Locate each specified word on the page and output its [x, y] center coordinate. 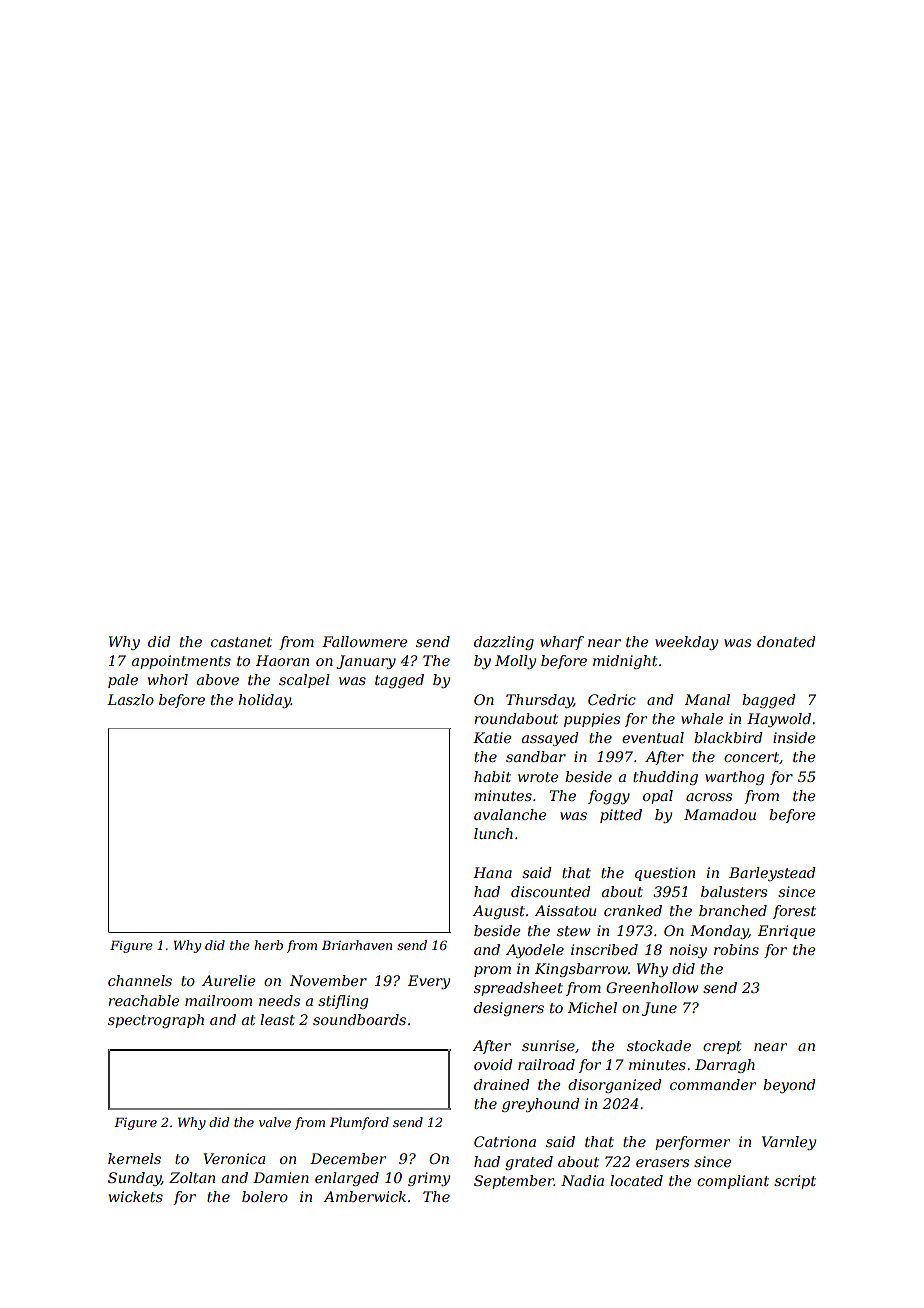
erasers [662, 1163]
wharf [562, 643]
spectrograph [156, 1021]
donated [786, 641]
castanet [241, 642]
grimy [429, 1179]
